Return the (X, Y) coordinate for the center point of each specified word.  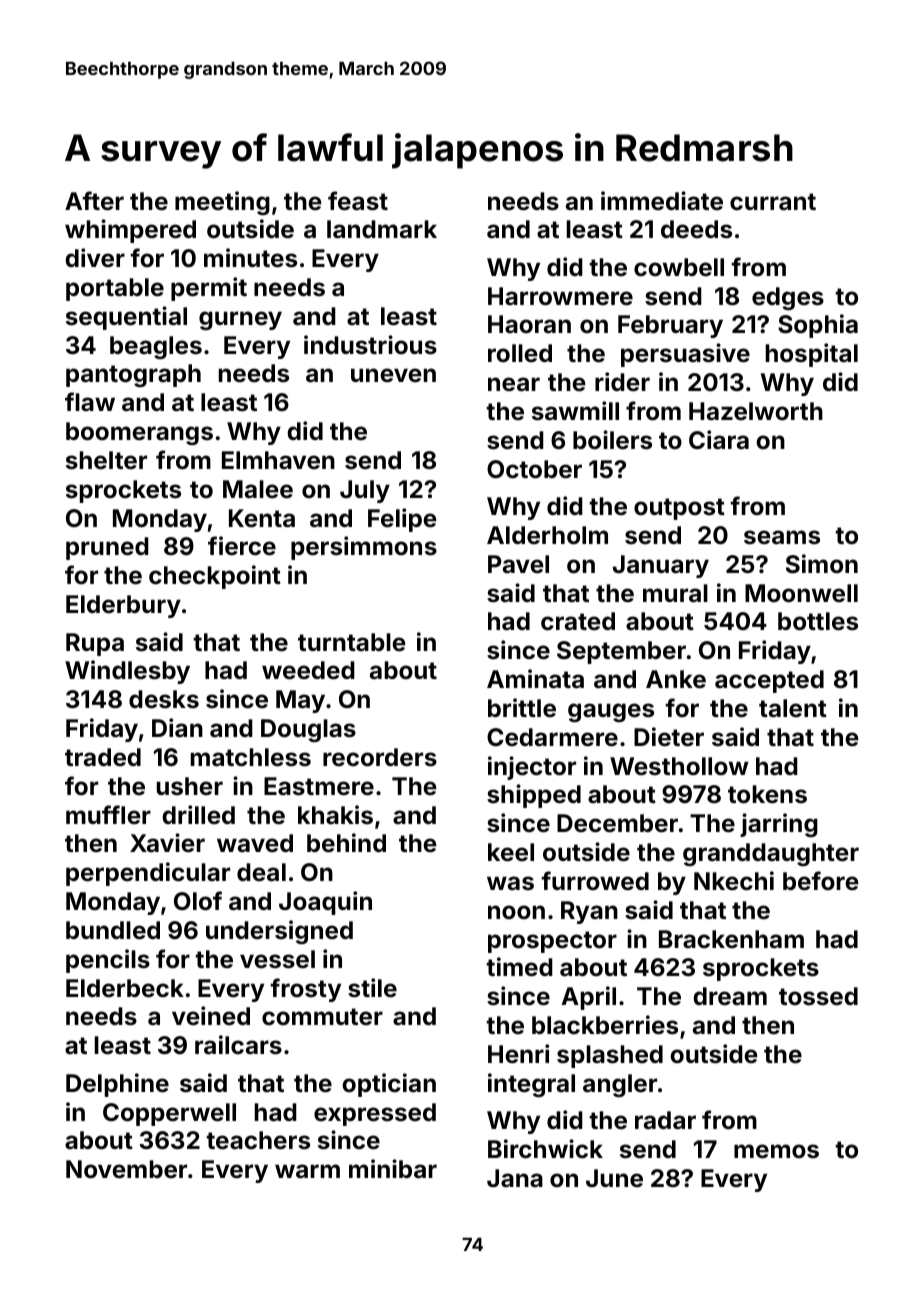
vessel (277, 959)
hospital (812, 355)
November (126, 1169)
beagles (156, 347)
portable (115, 289)
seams (782, 537)
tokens (767, 794)
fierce (242, 546)
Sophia (818, 326)
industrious (370, 345)
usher (190, 786)
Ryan (589, 912)
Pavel (518, 564)
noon (516, 912)
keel (511, 852)
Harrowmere (560, 296)
